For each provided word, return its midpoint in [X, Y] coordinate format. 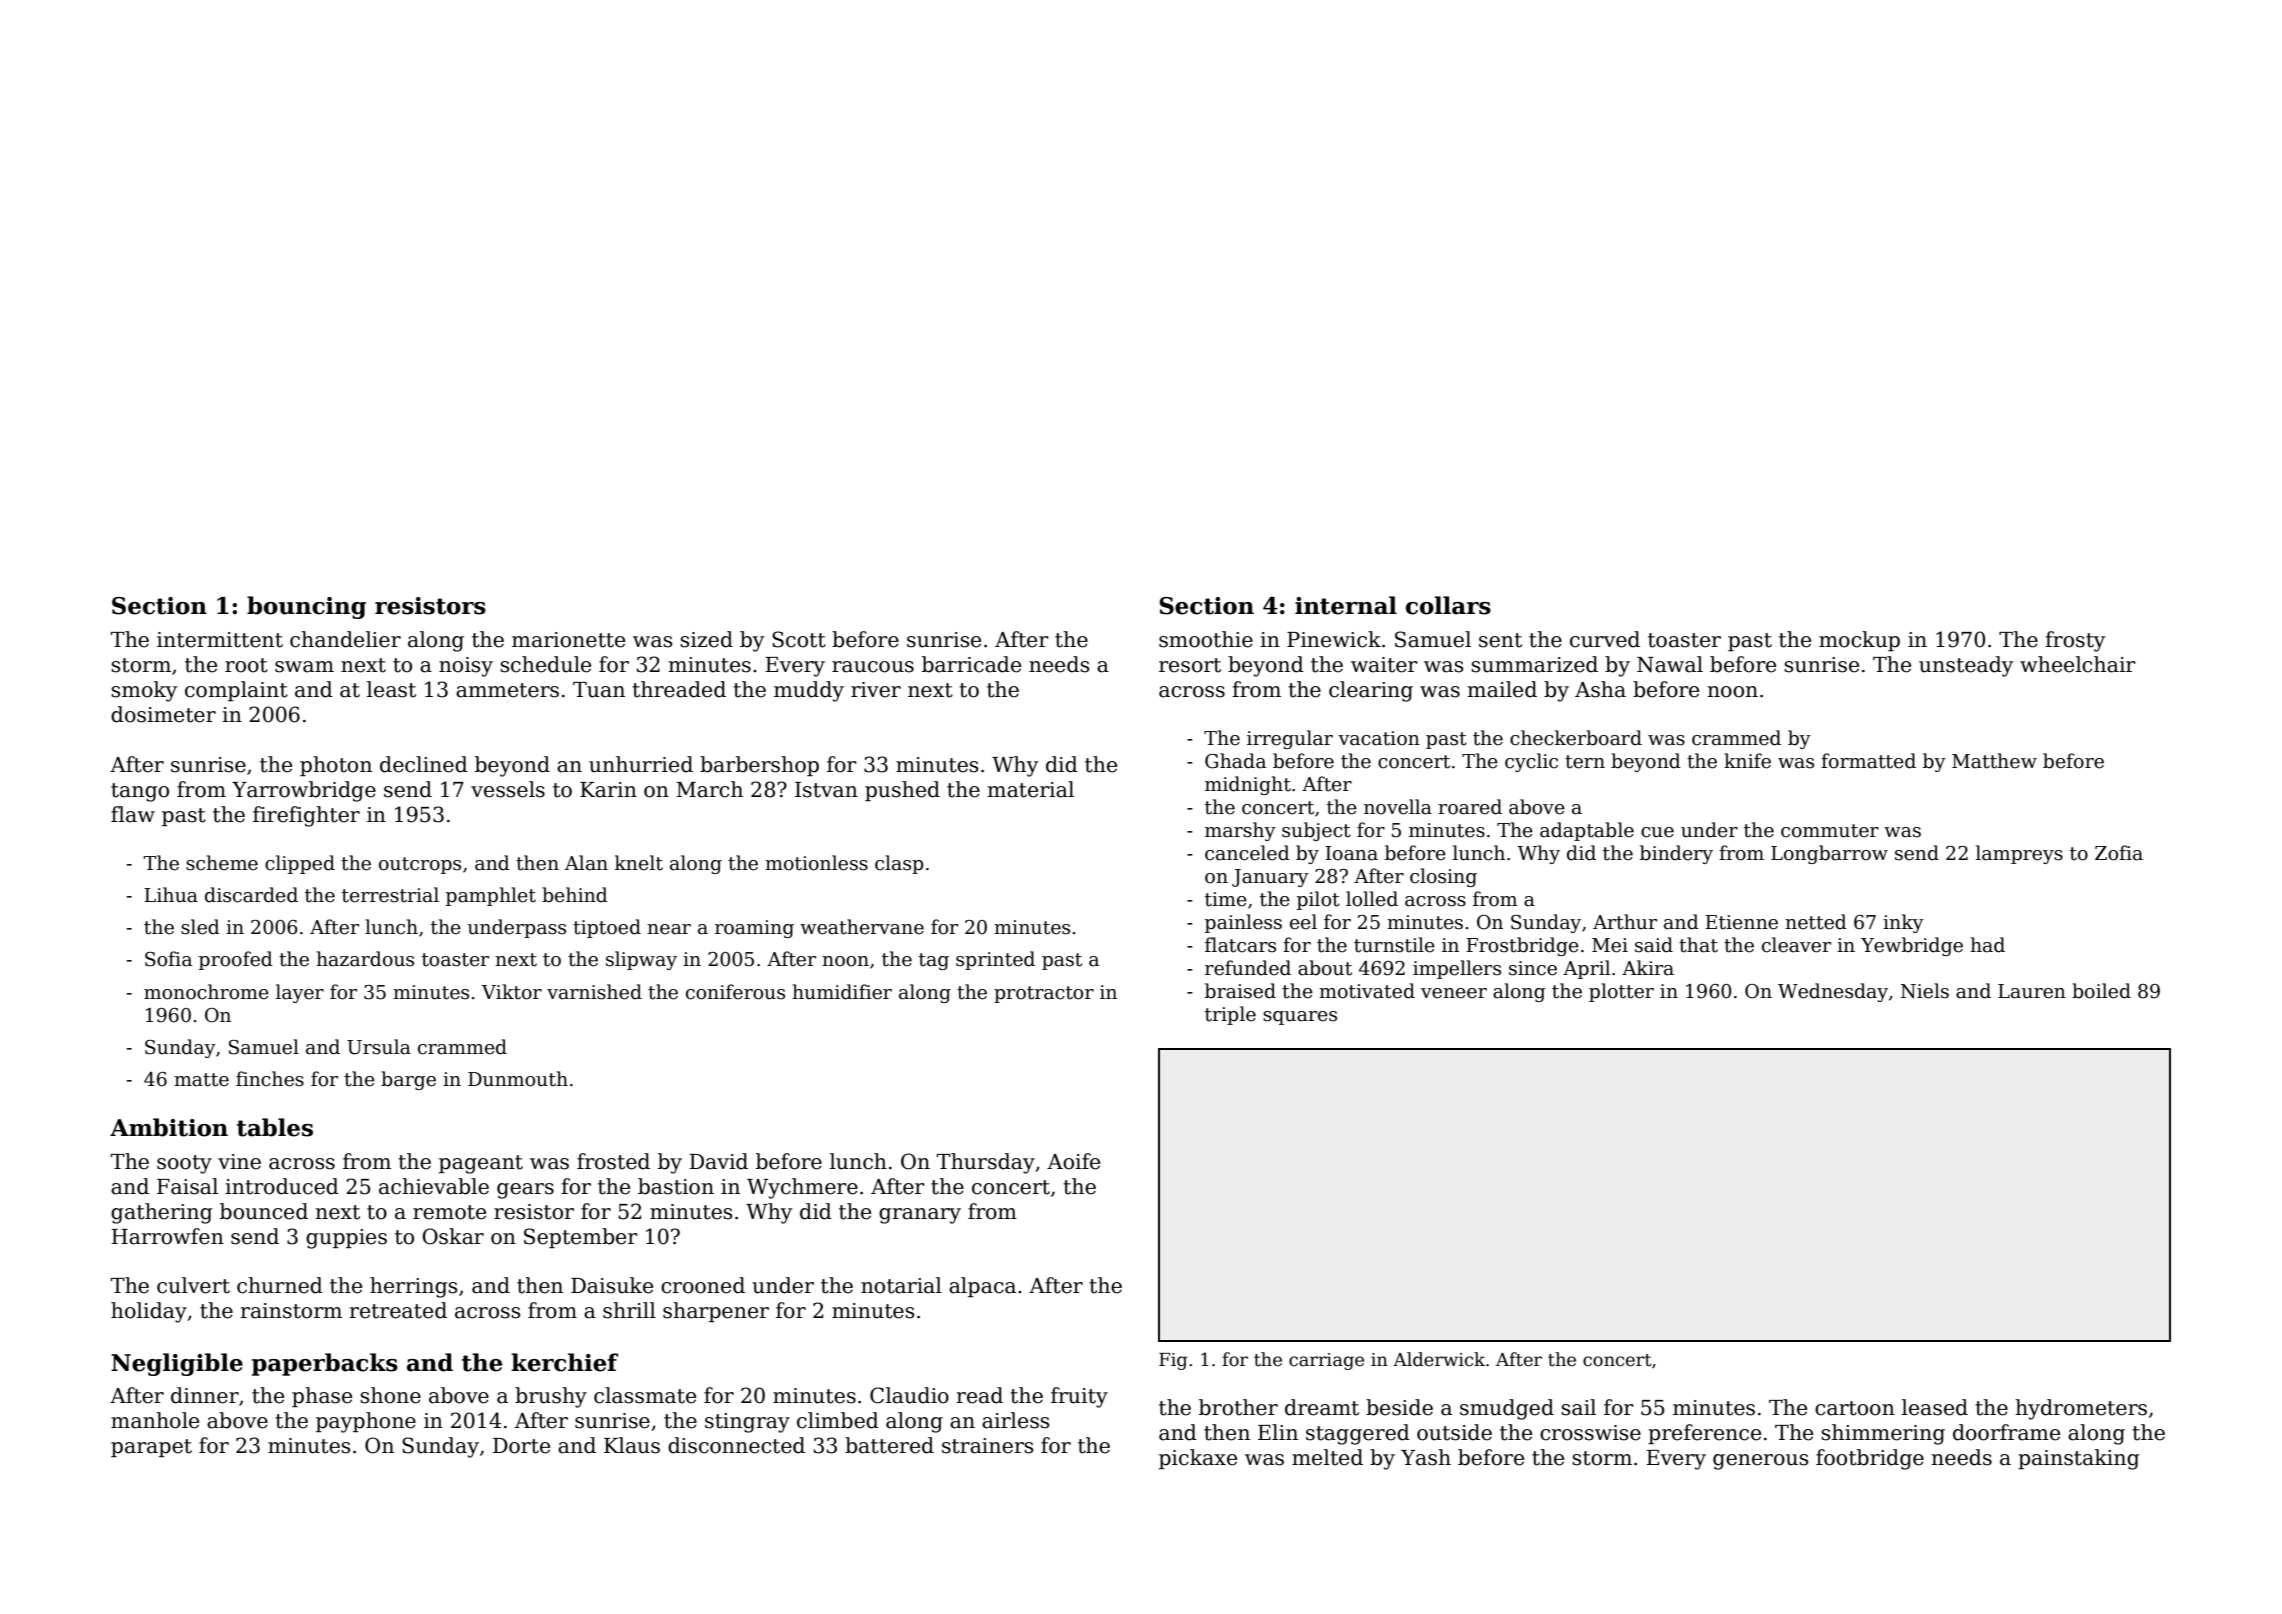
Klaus [632, 1445]
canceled [1247, 853]
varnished [594, 992]
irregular [1290, 739]
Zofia [2119, 853]
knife [1747, 761]
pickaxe [1198, 1459]
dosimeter [163, 714]
